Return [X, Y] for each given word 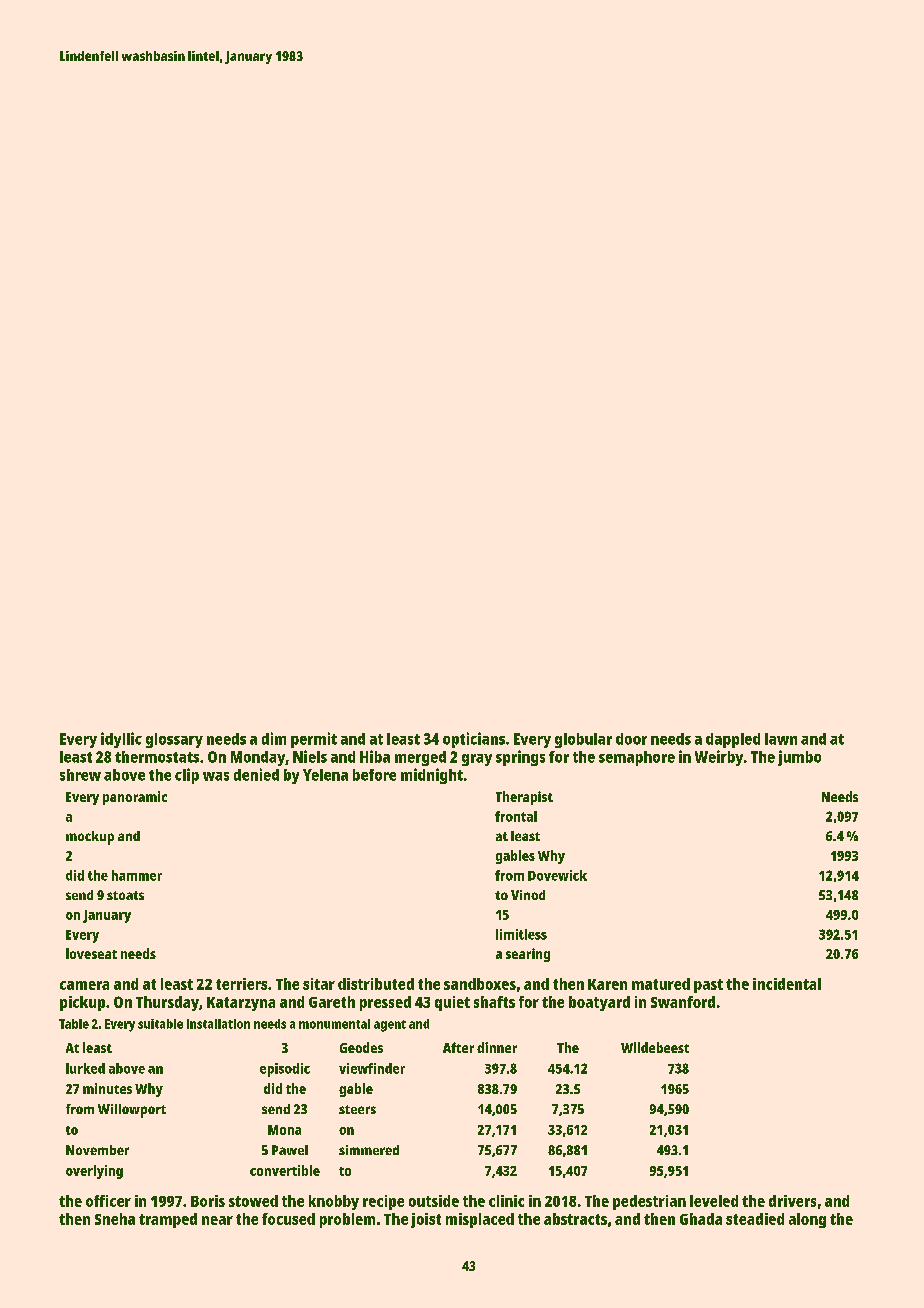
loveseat [91, 953]
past [708, 986]
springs [520, 758]
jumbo [799, 758]
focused [288, 1219]
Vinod [528, 895]
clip [187, 776]
